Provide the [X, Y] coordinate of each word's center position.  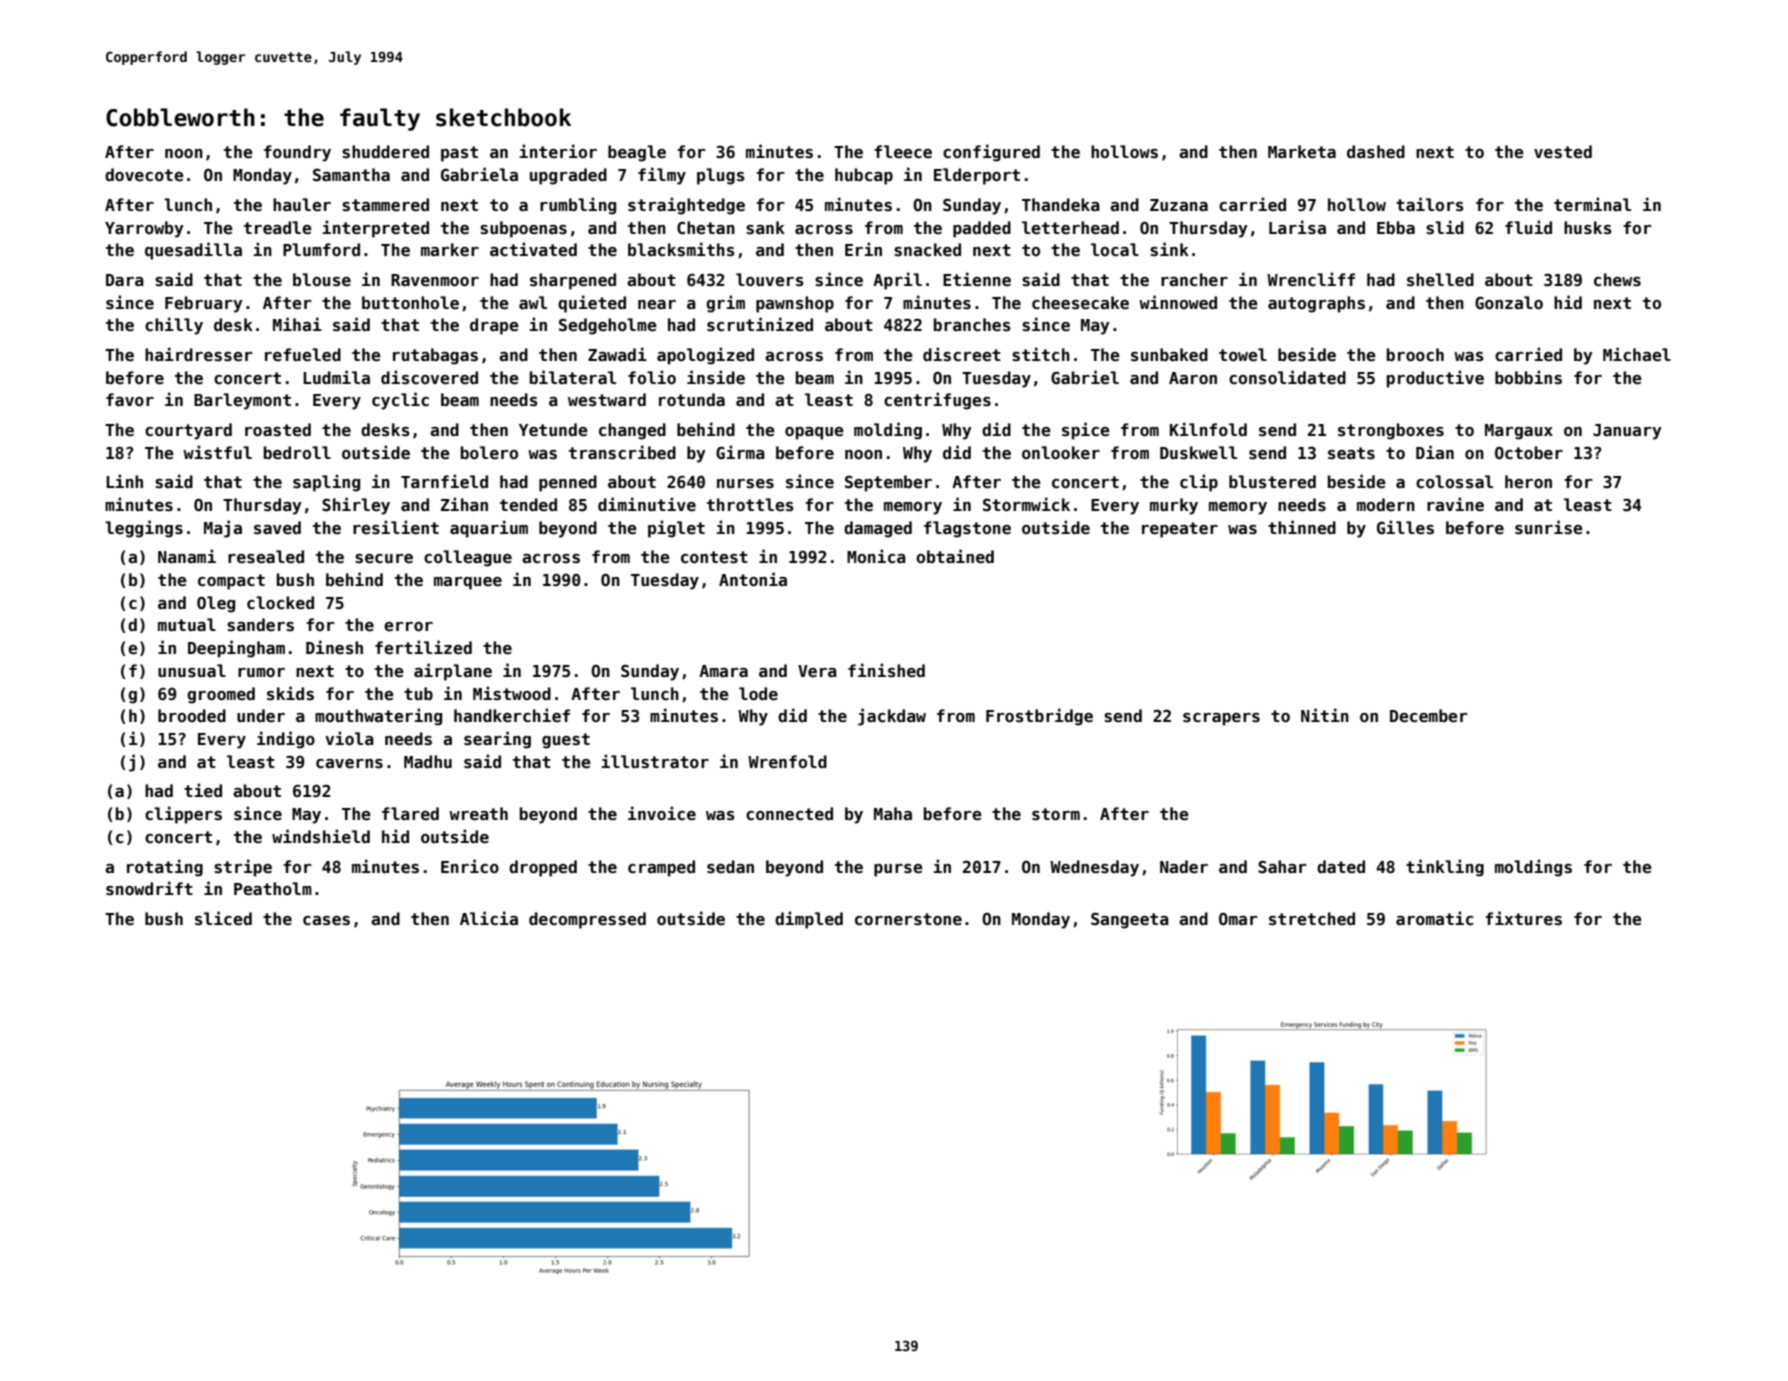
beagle [637, 153]
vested [1563, 152]
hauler [302, 205]
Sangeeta [1130, 921]
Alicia [489, 918]
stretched [1312, 919]
